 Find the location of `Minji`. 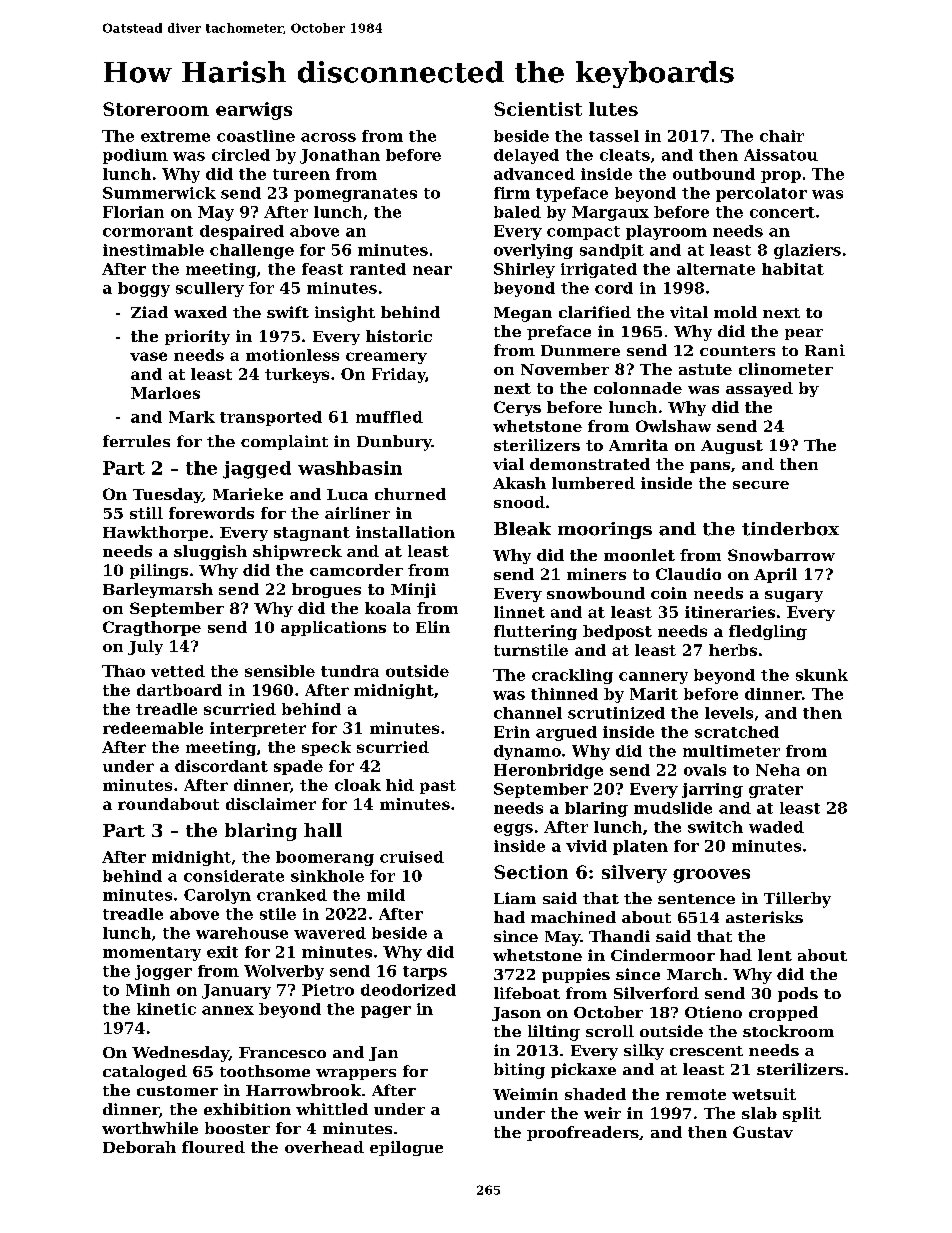

Minji is located at coordinates (413, 590).
